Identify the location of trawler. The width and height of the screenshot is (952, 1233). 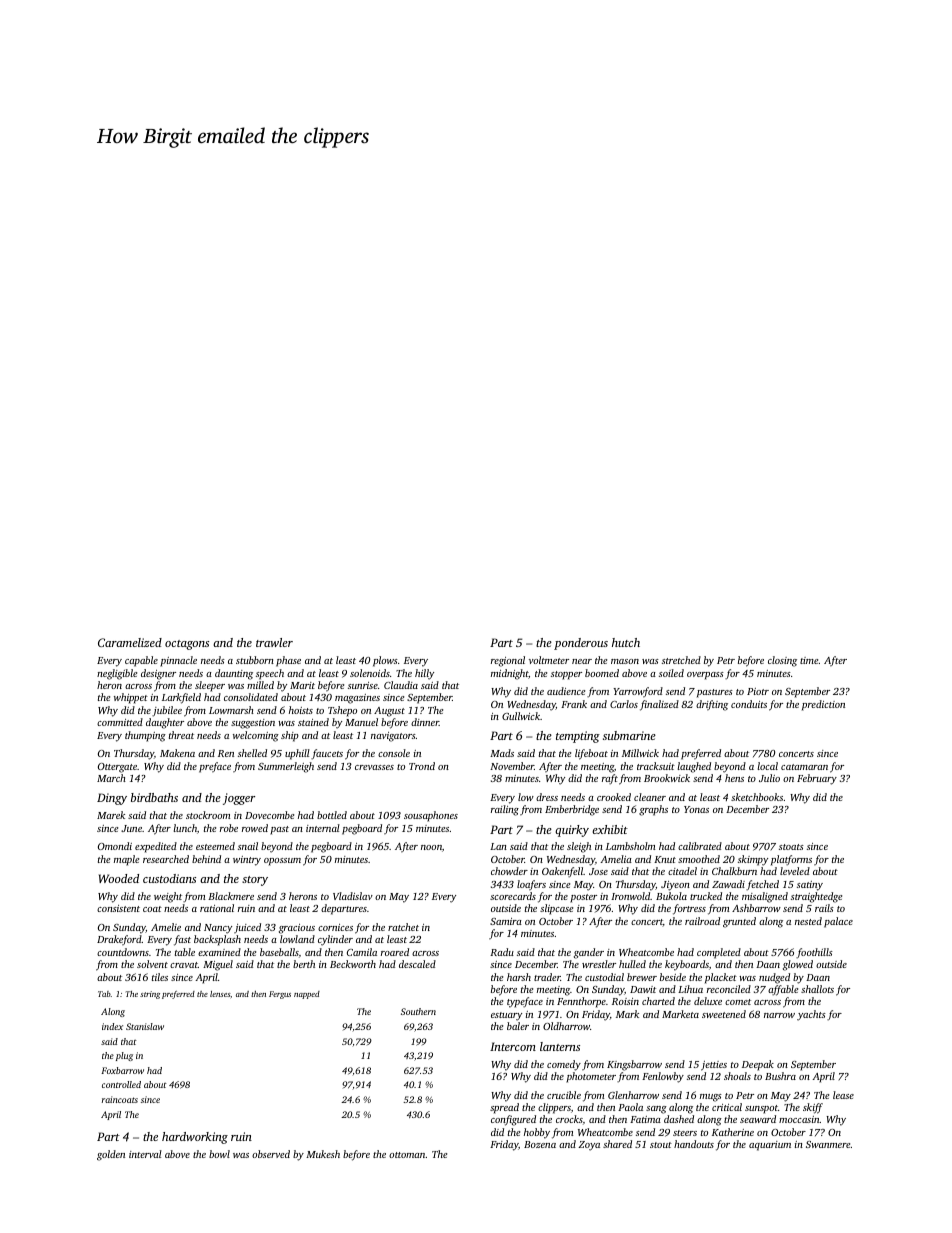
(274, 642).
